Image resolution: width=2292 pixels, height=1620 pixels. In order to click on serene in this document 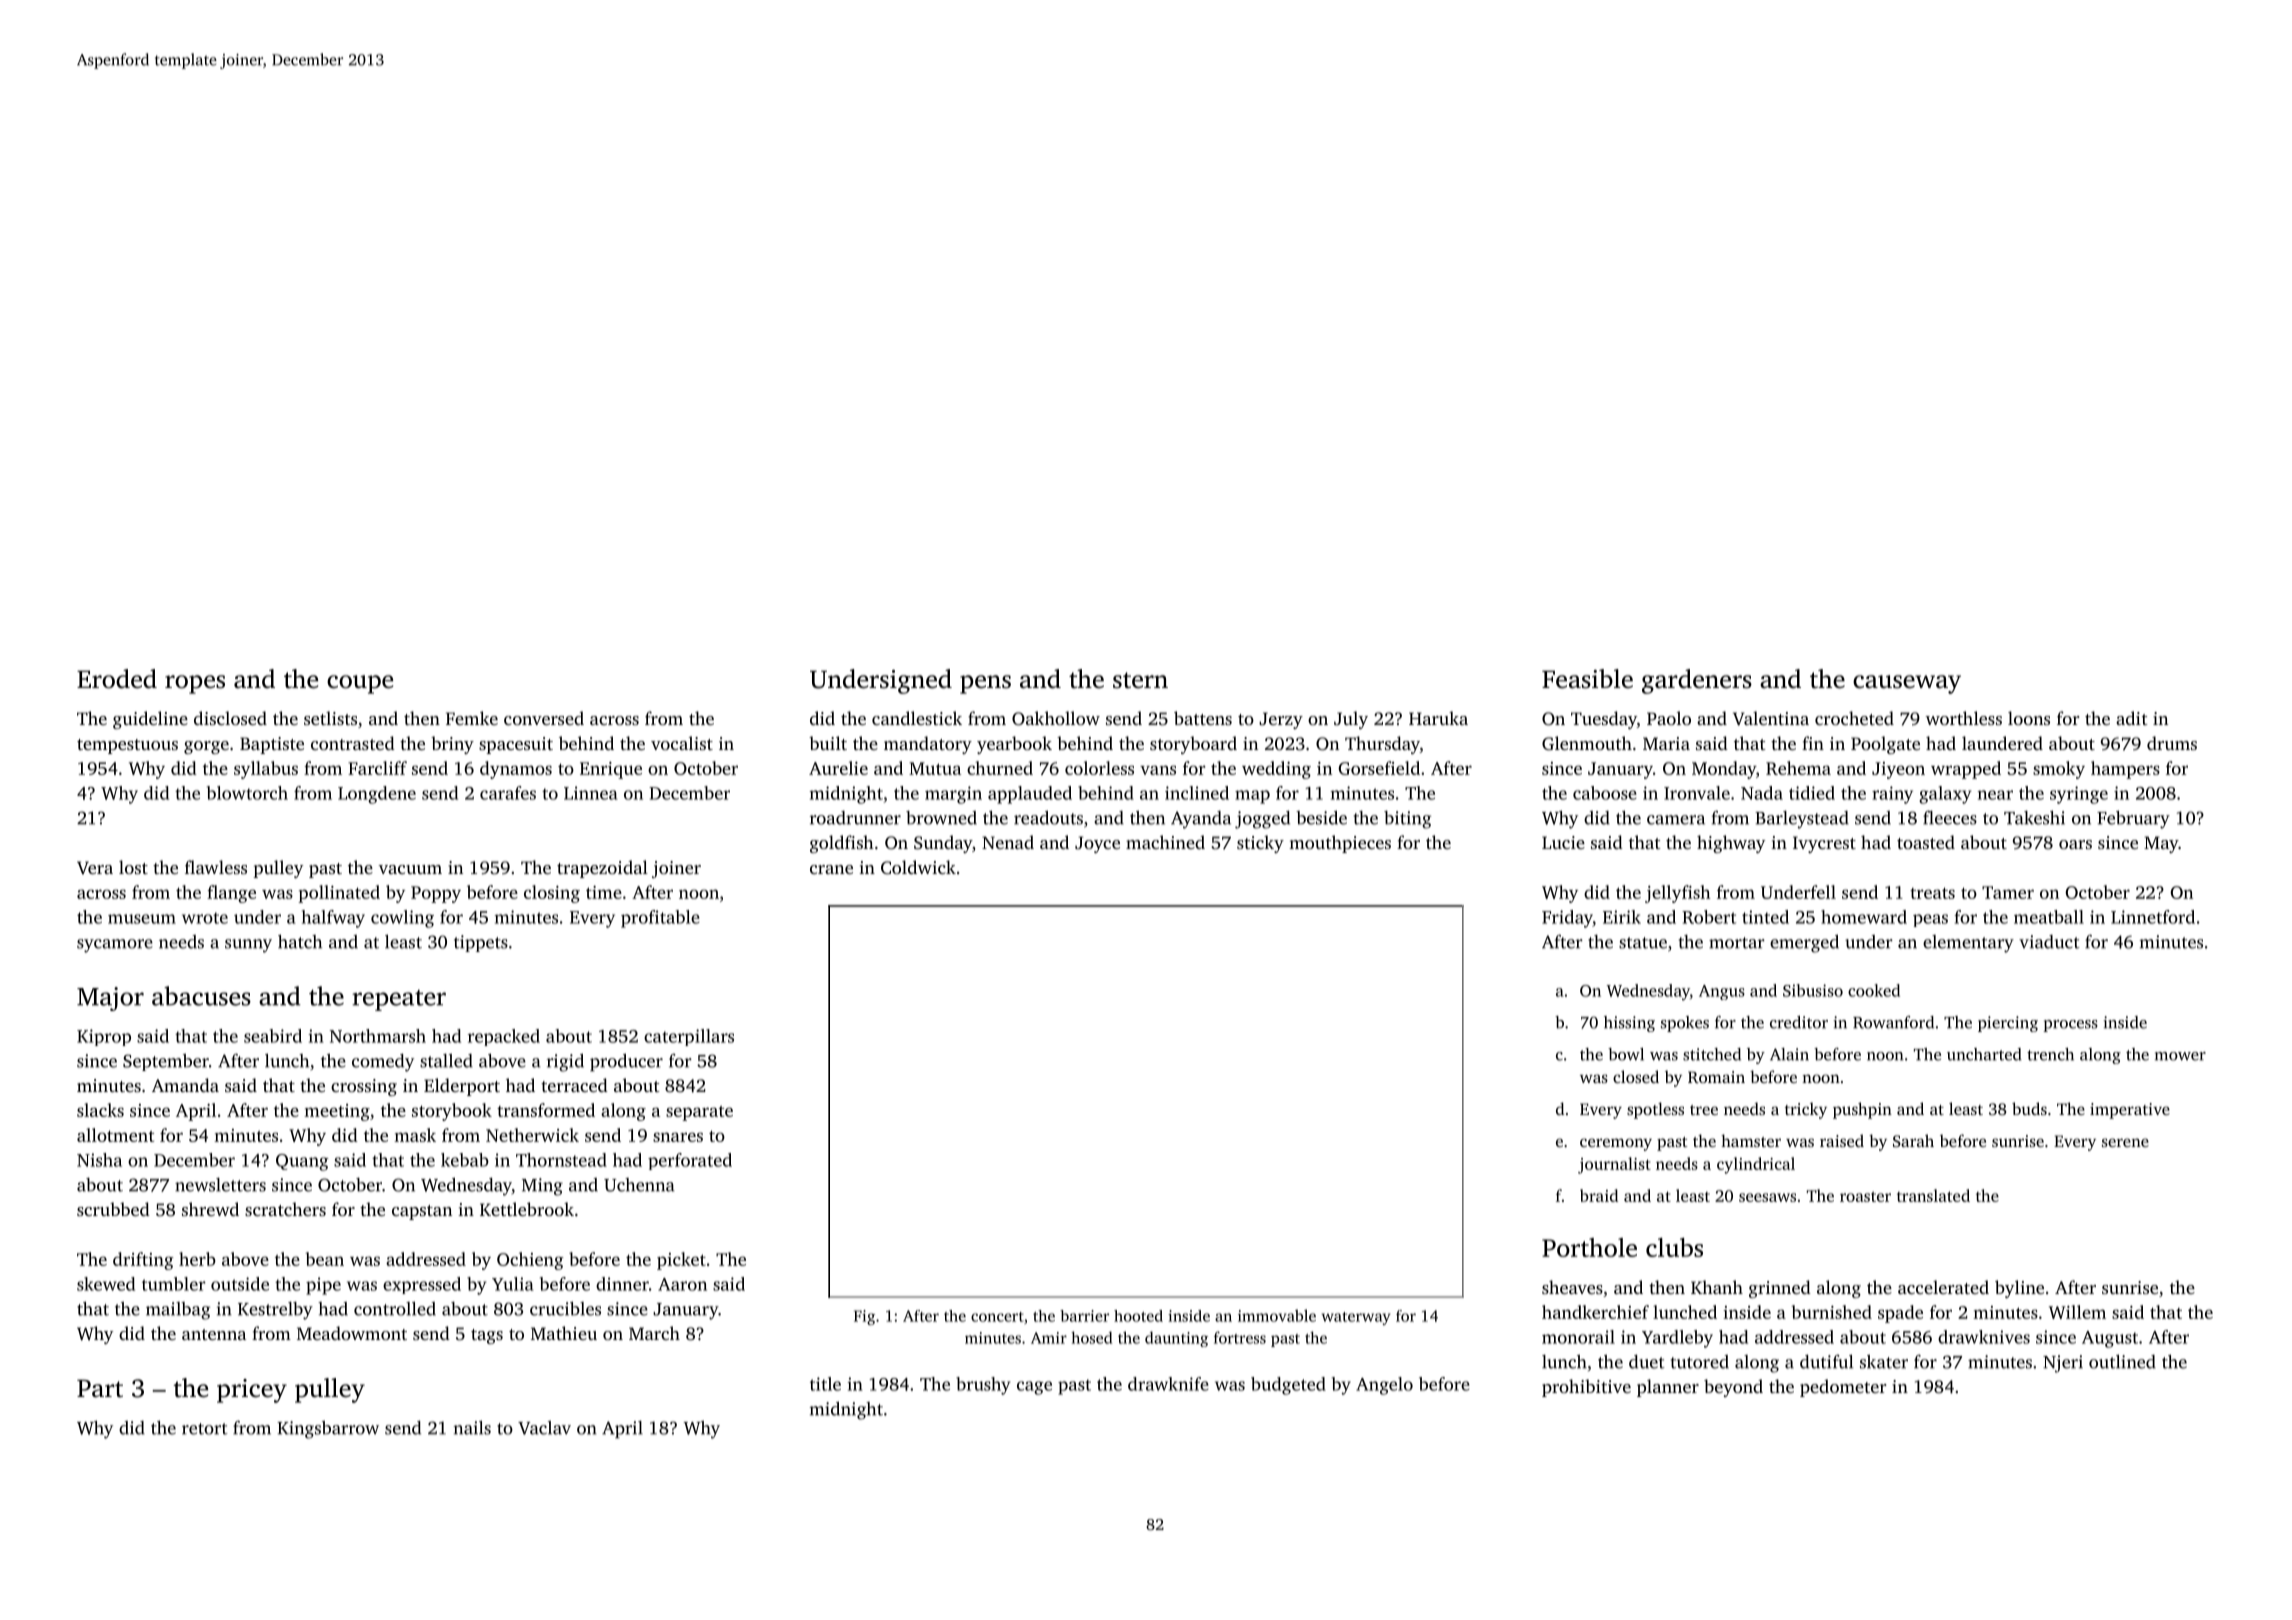, I will do `click(2125, 1142)`.
